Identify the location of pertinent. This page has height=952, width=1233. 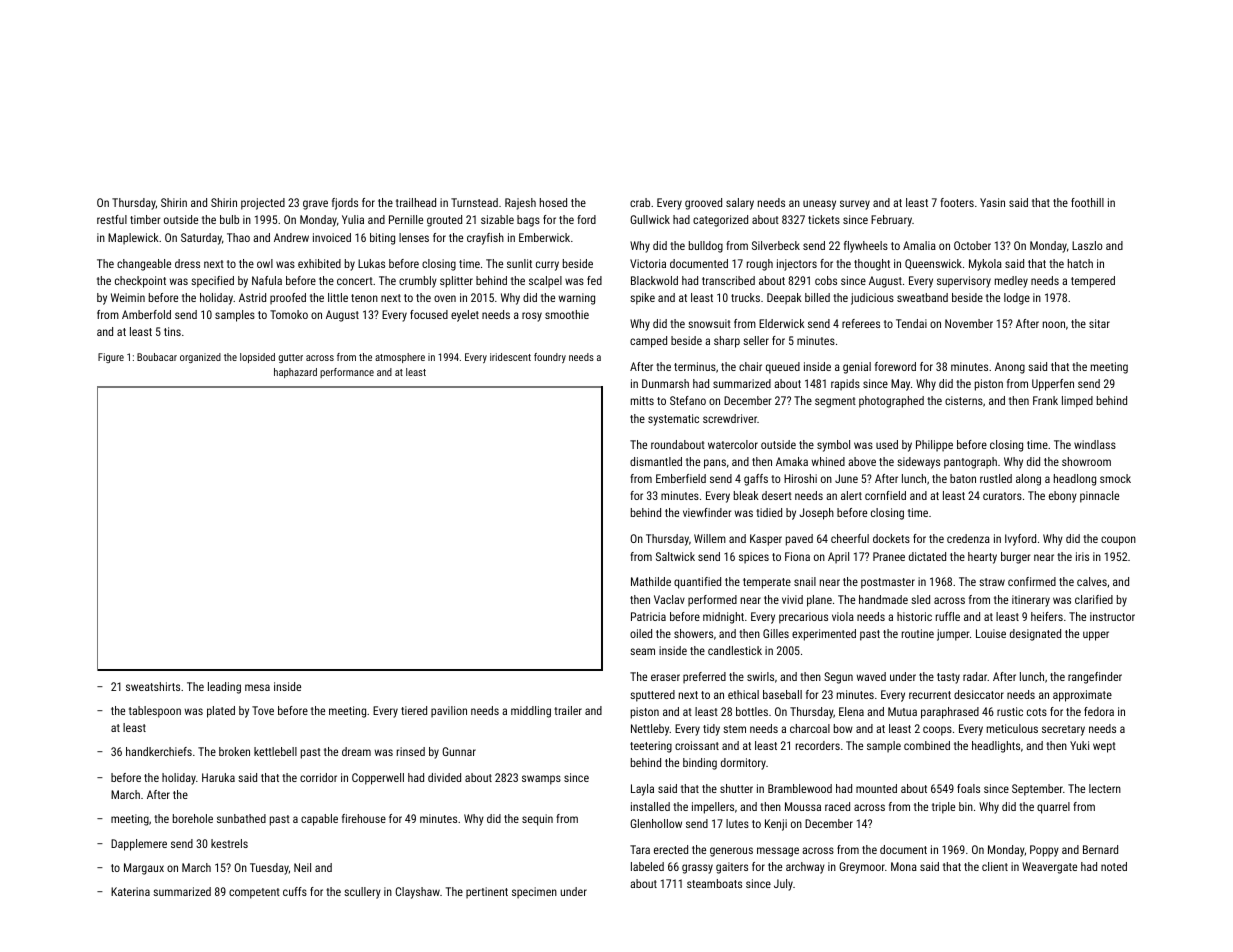
(487, 893).
